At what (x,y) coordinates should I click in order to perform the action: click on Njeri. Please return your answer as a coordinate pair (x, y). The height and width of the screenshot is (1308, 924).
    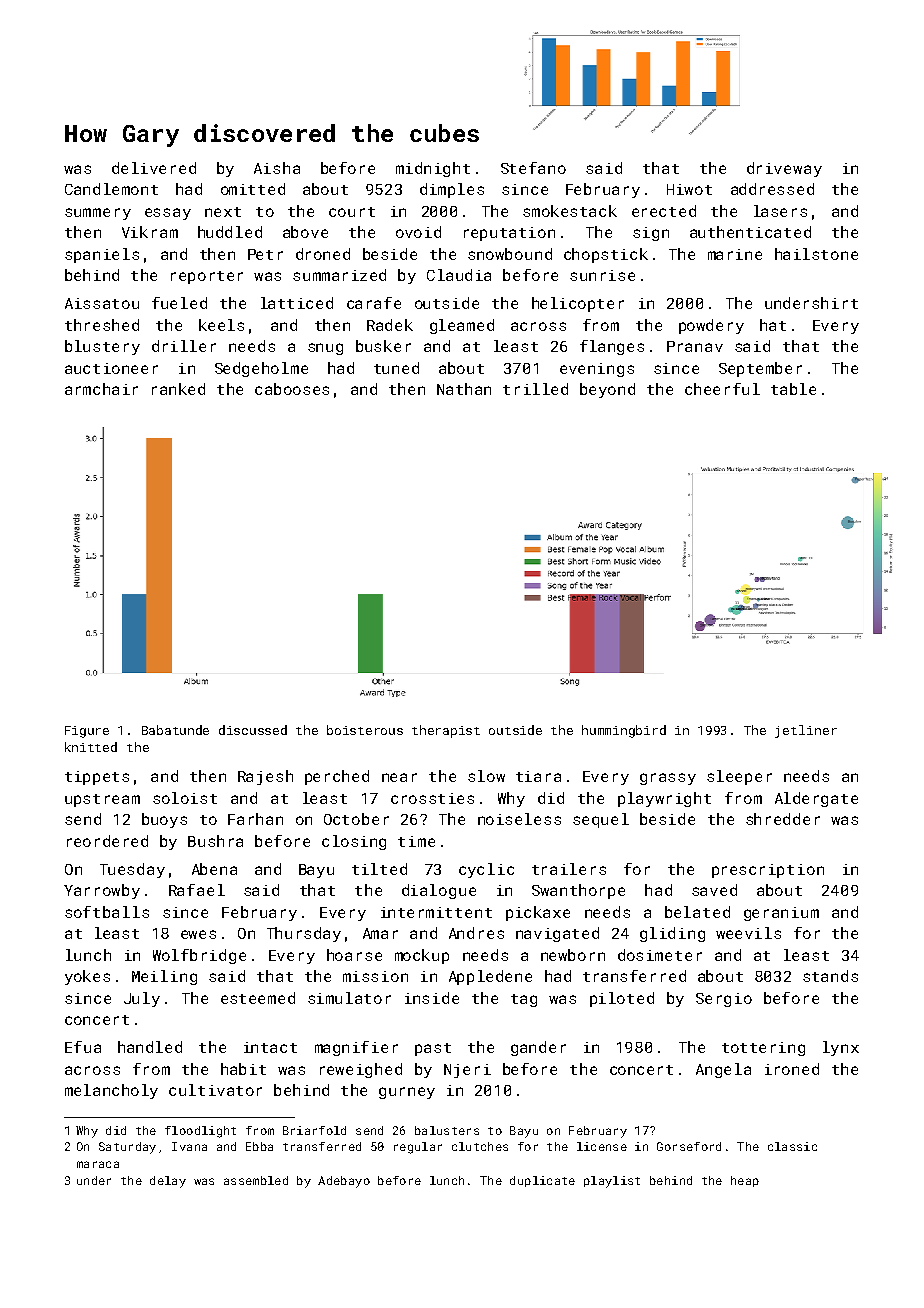
    Looking at the image, I should click on (467, 1071).
